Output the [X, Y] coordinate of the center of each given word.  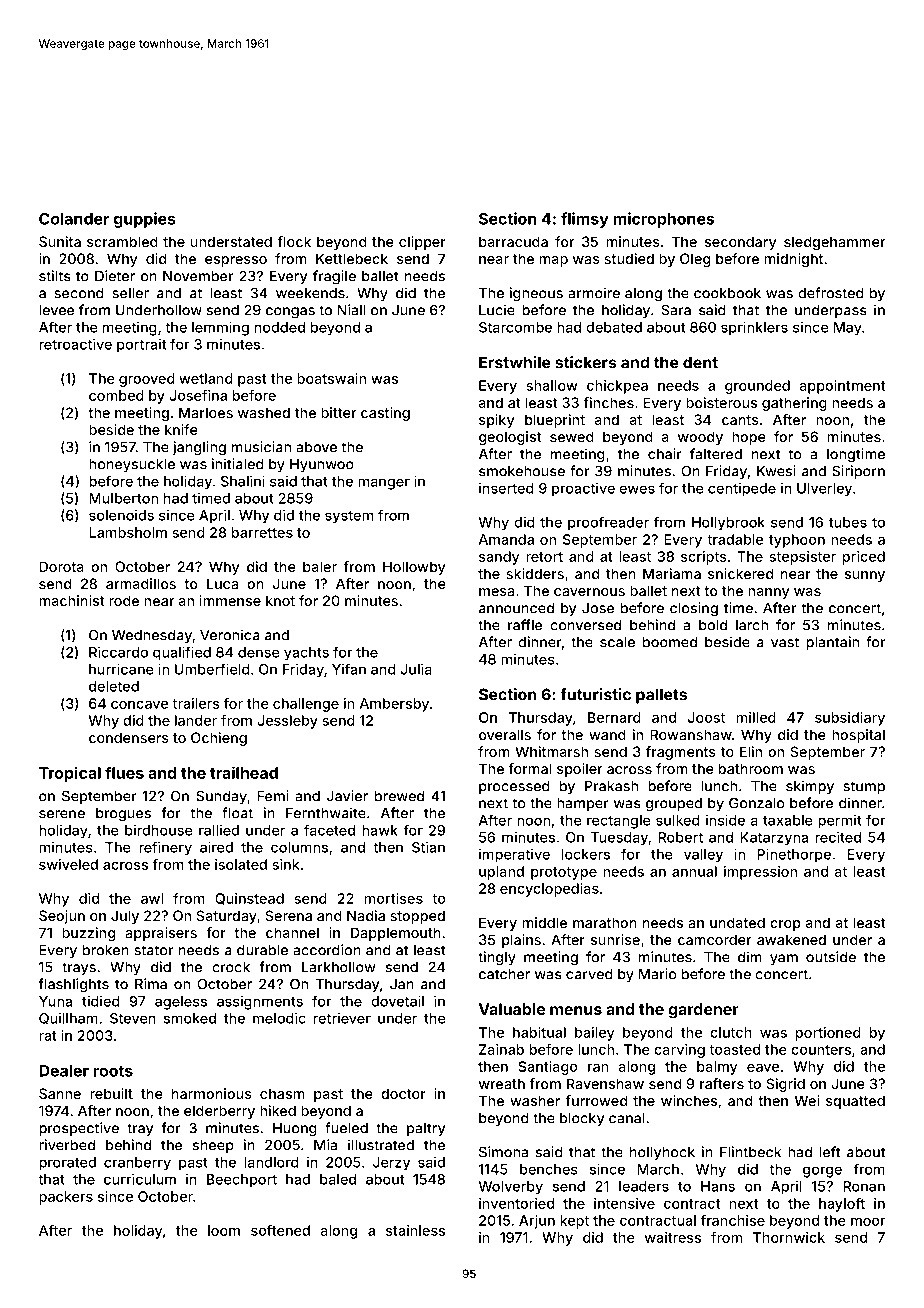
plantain [832, 643]
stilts [55, 276]
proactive [583, 490]
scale [617, 642]
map [553, 261]
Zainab [501, 1049]
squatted [855, 1102]
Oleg [695, 260]
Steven [133, 1018]
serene [62, 814]
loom [224, 1230]
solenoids [121, 515]
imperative [514, 856]
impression [760, 873]
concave [139, 705]
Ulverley [824, 490]
